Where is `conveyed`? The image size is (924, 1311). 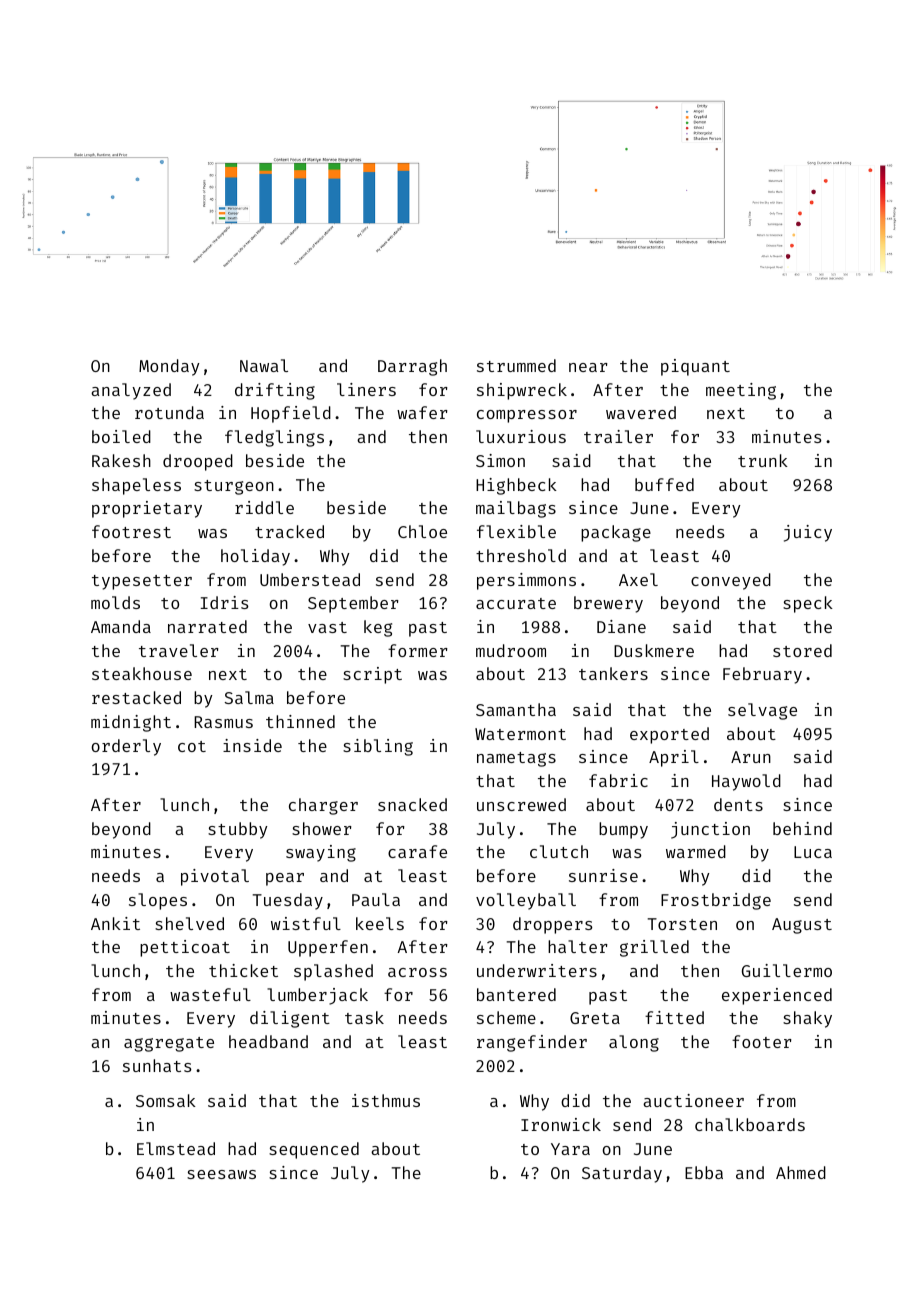
conveyed is located at coordinates (731, 581).
